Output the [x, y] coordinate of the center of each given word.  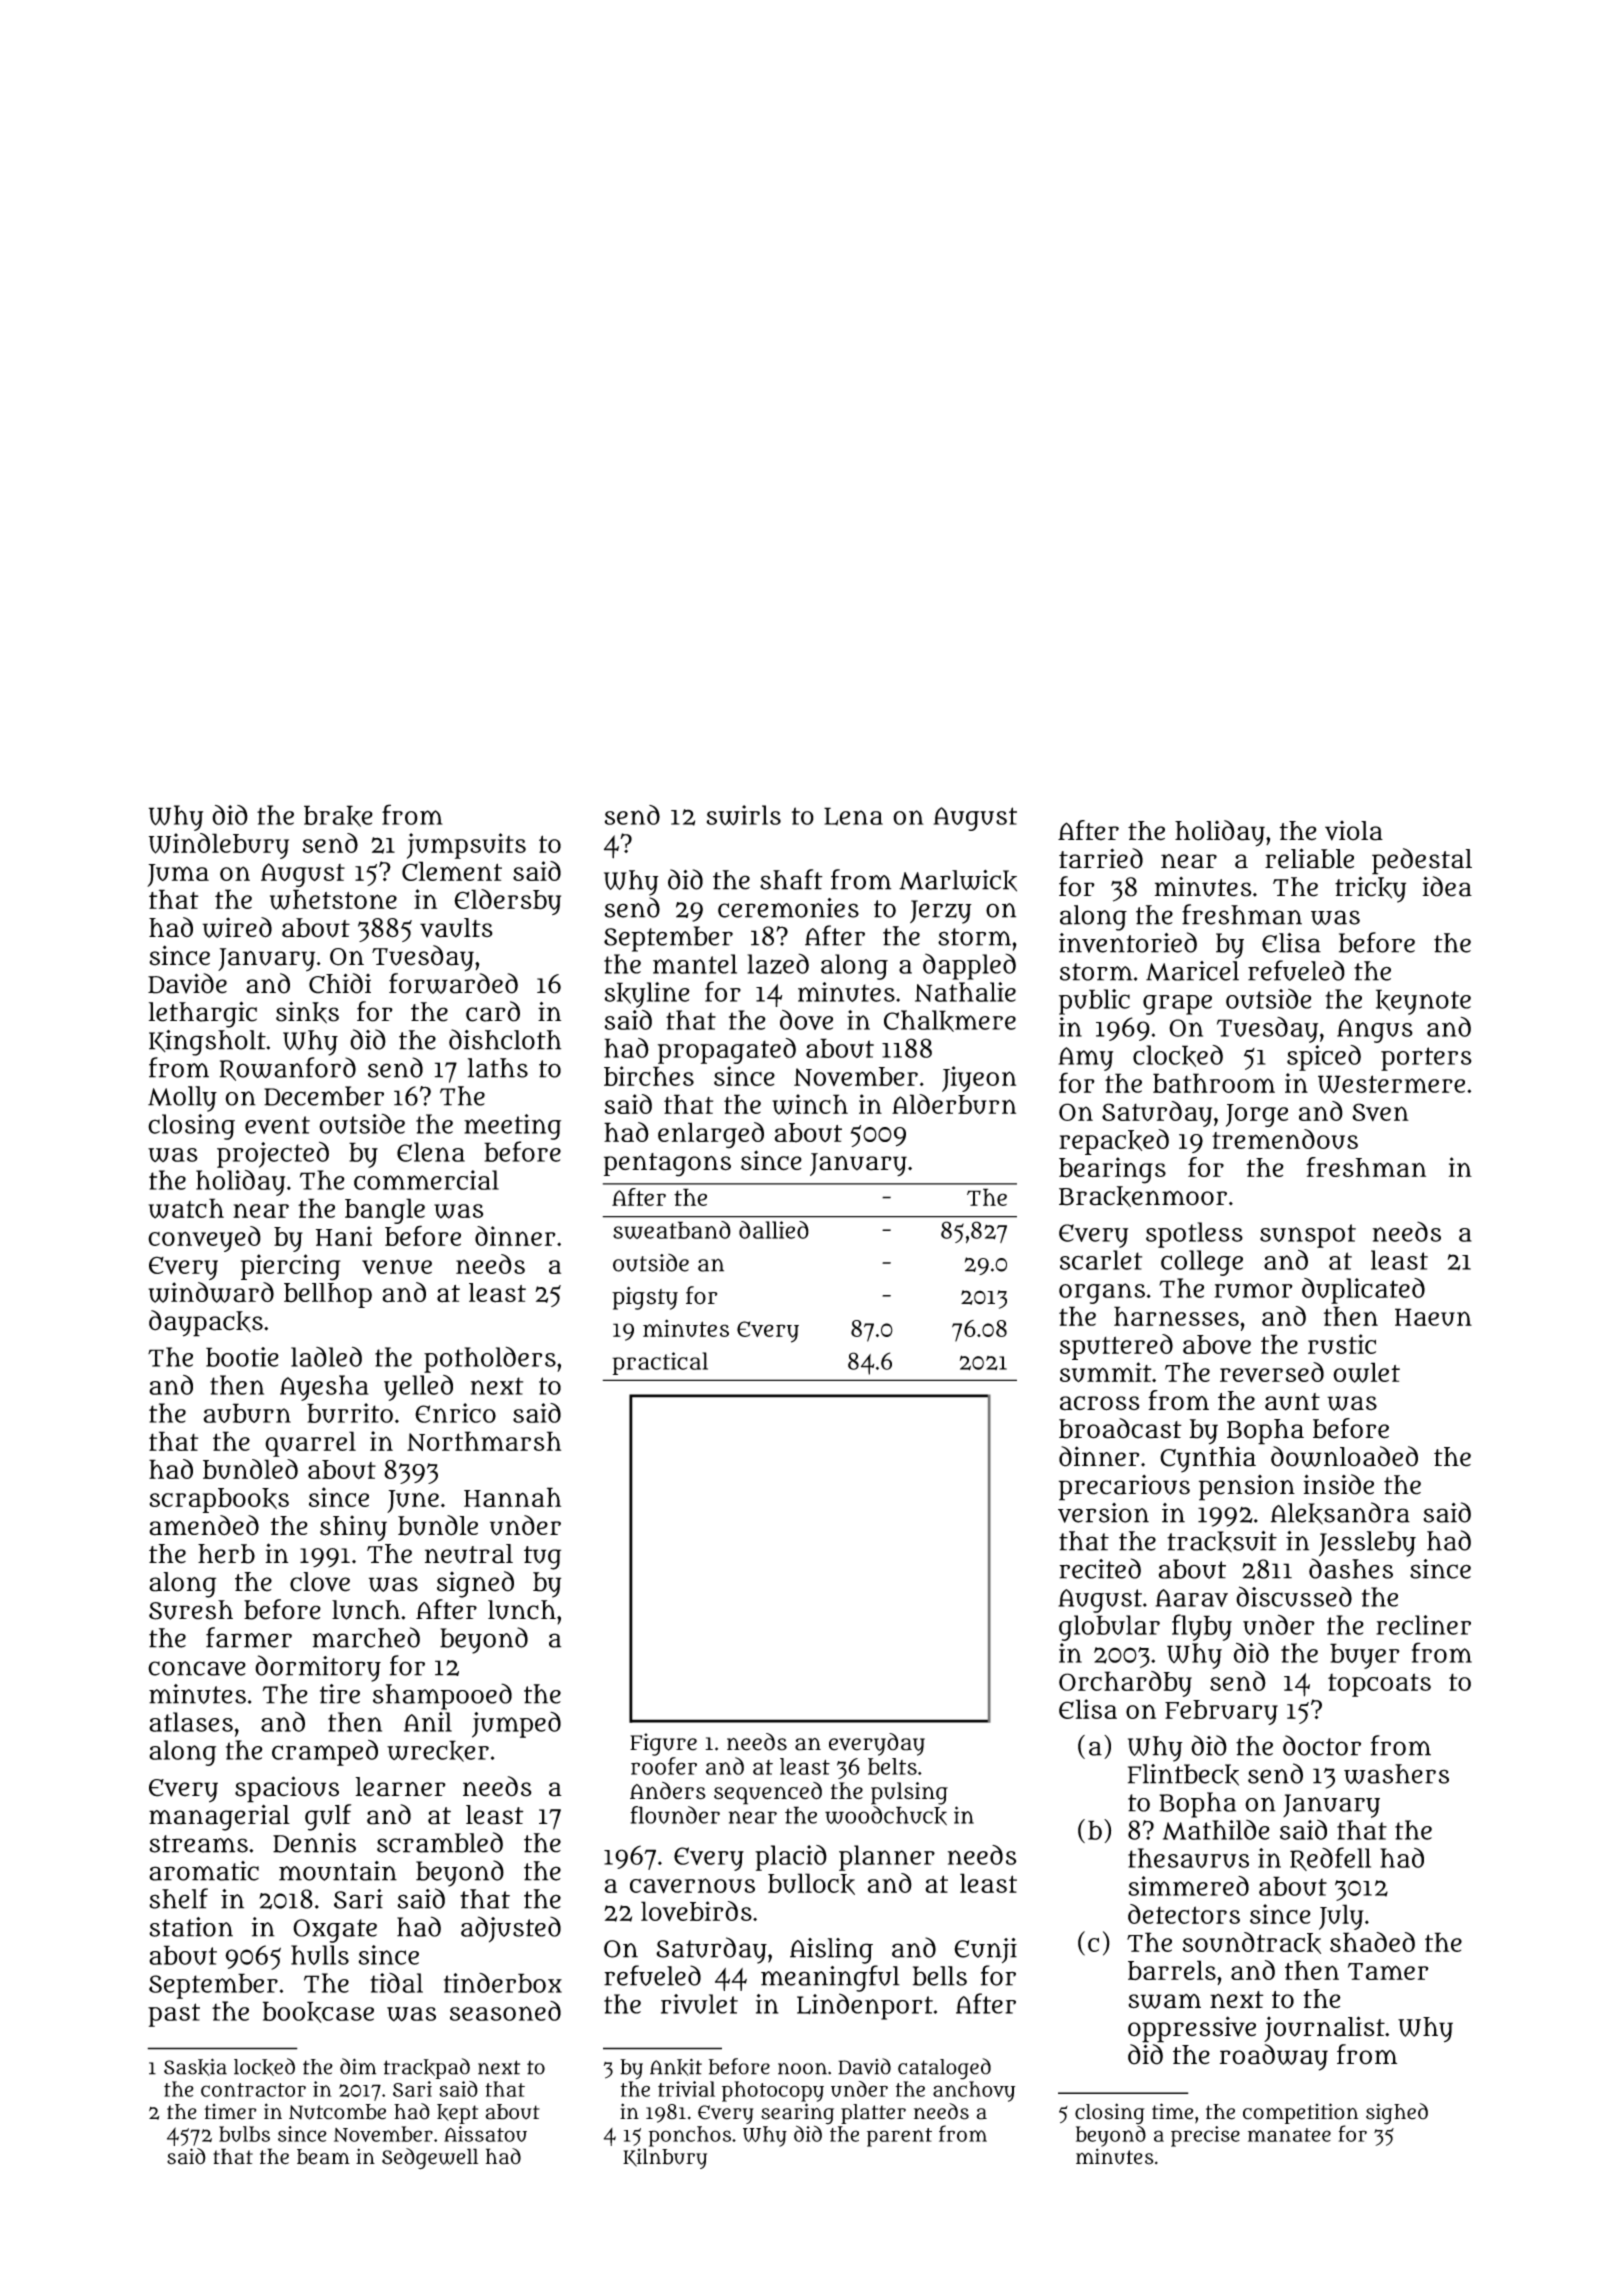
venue [397, 1266]
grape [1177, 1005]
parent [899, 2137]
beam [323, 2157]
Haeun [1433, 1317]
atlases [191, 1722]
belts [892, 1766]
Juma [178, 875]
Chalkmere [950, 1021]
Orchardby [1125, 1684]
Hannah [512, 1497]
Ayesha [324, 1388]
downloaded [1344, 1456]
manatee [1289, 2135]
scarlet [1101, 1260]
